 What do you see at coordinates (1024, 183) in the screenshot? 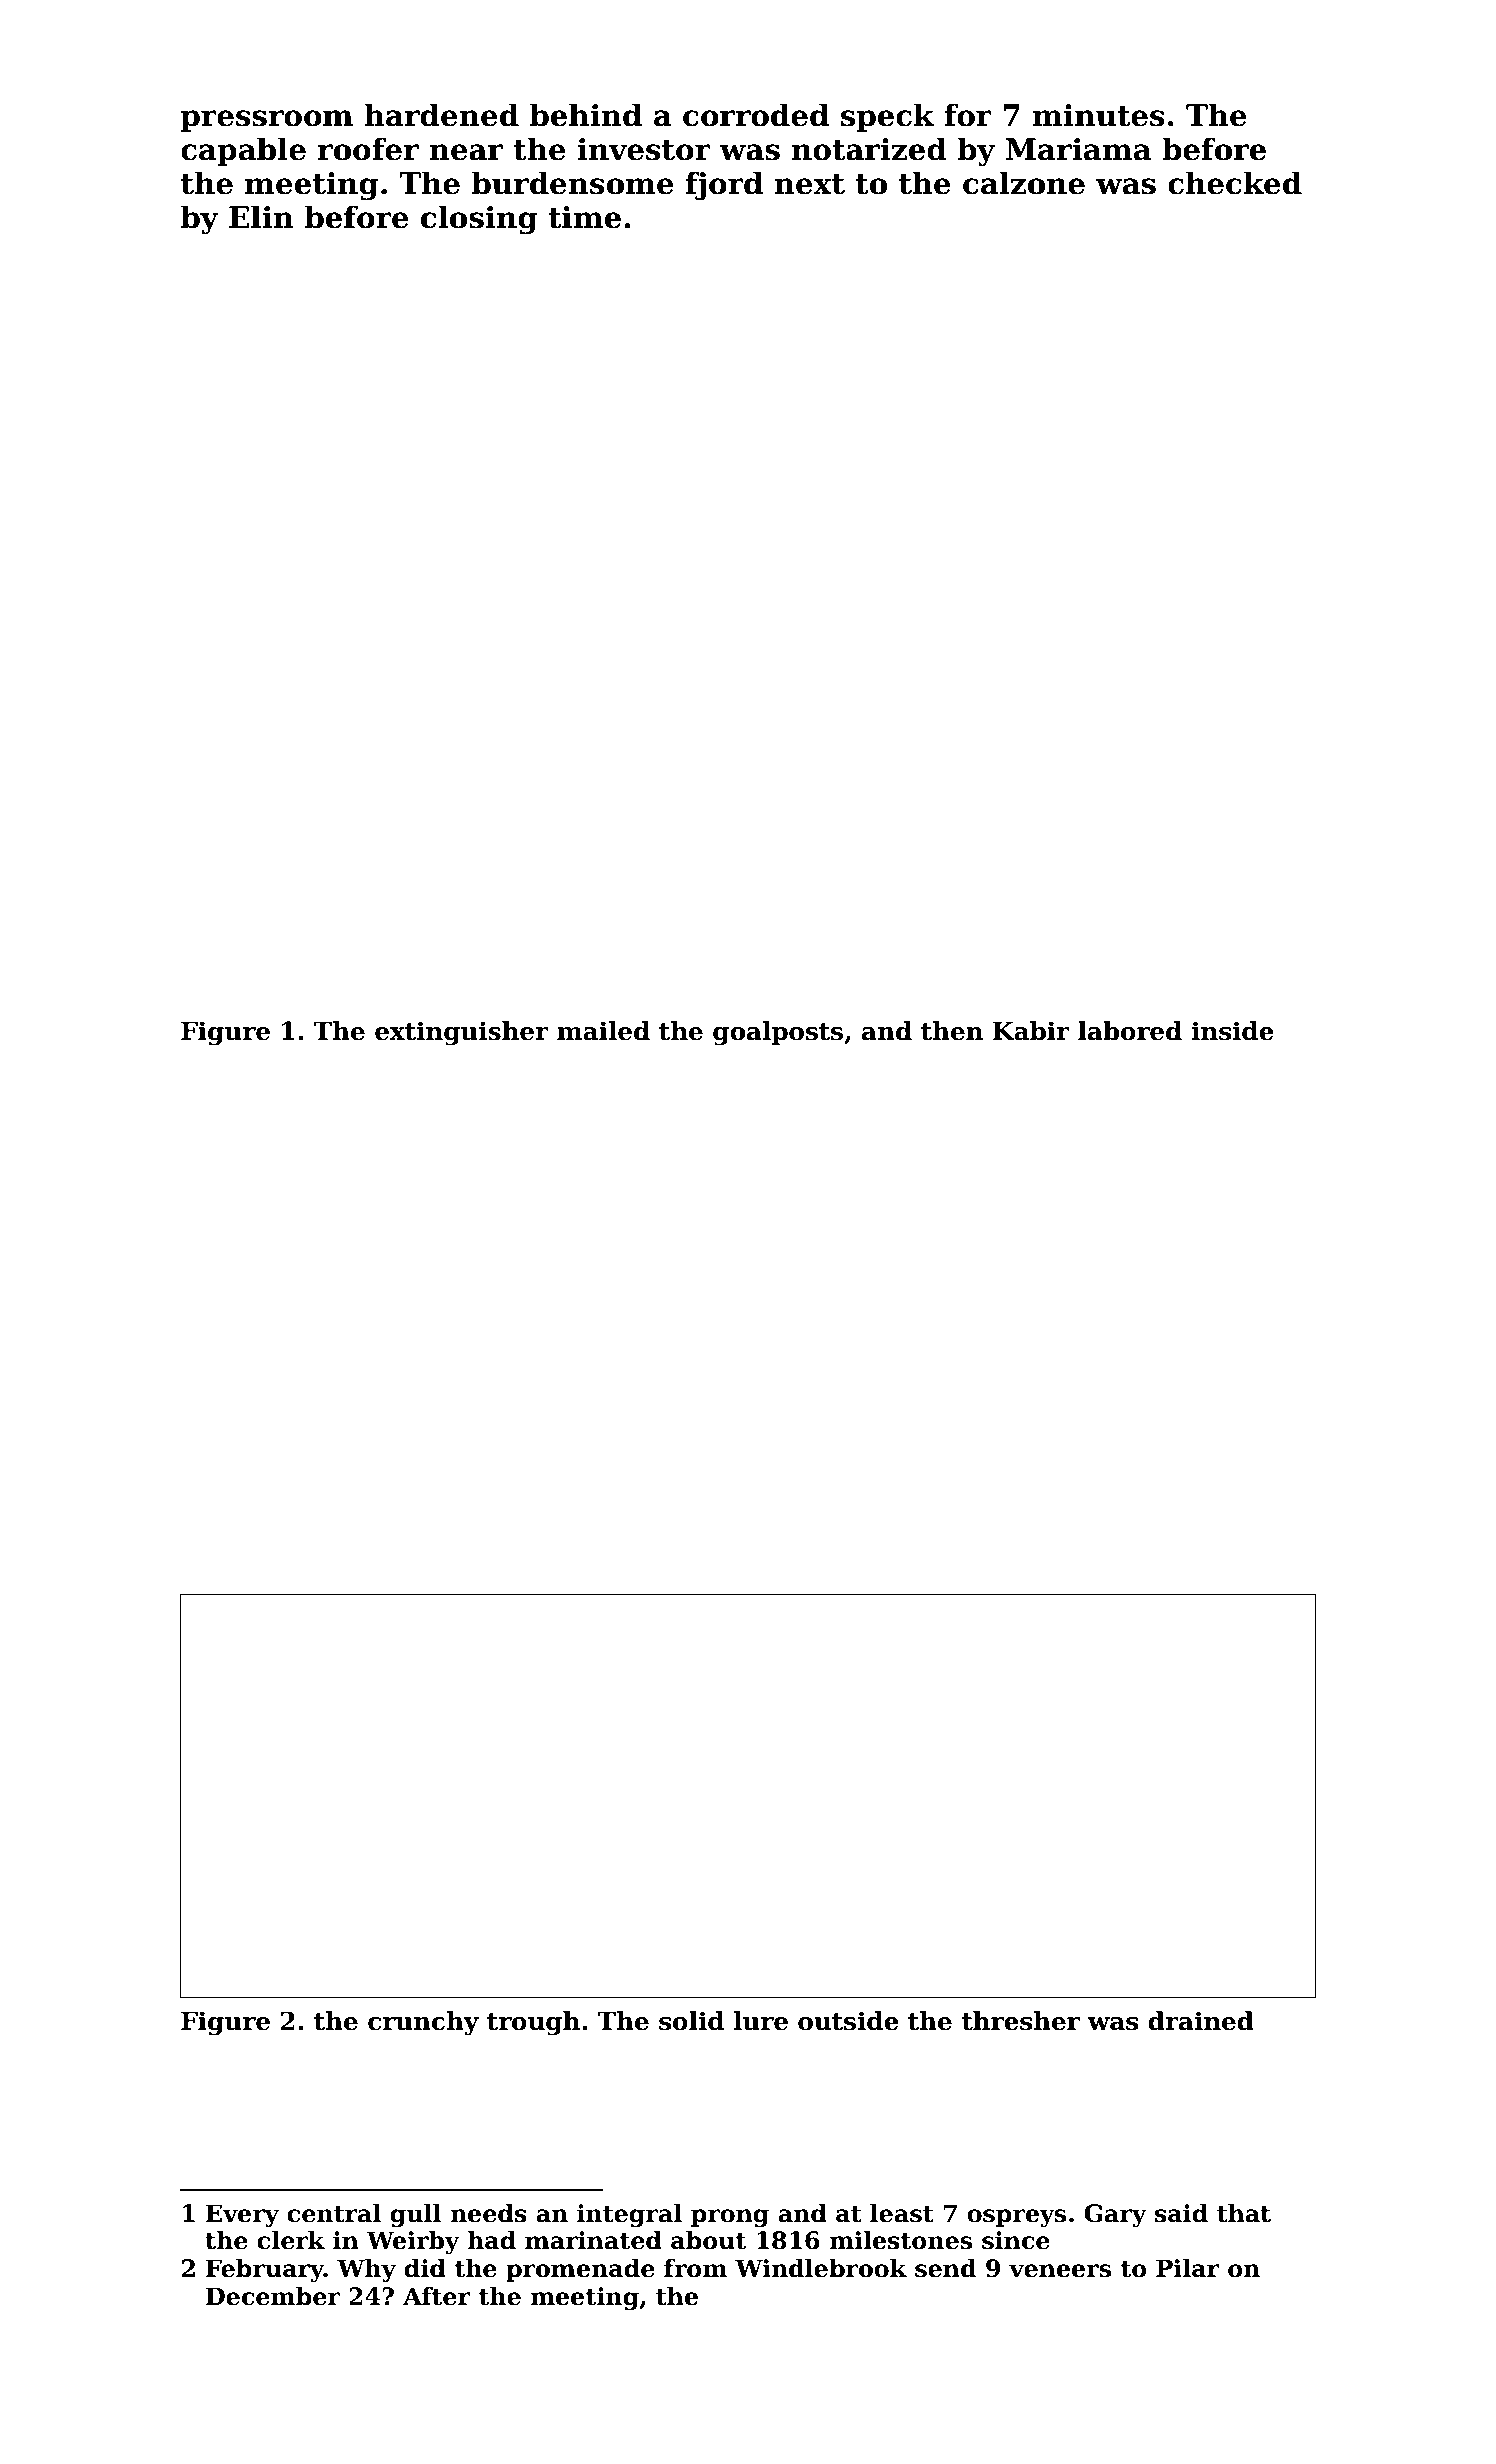
I see `calzone` at bounding box center [1024, 183].
